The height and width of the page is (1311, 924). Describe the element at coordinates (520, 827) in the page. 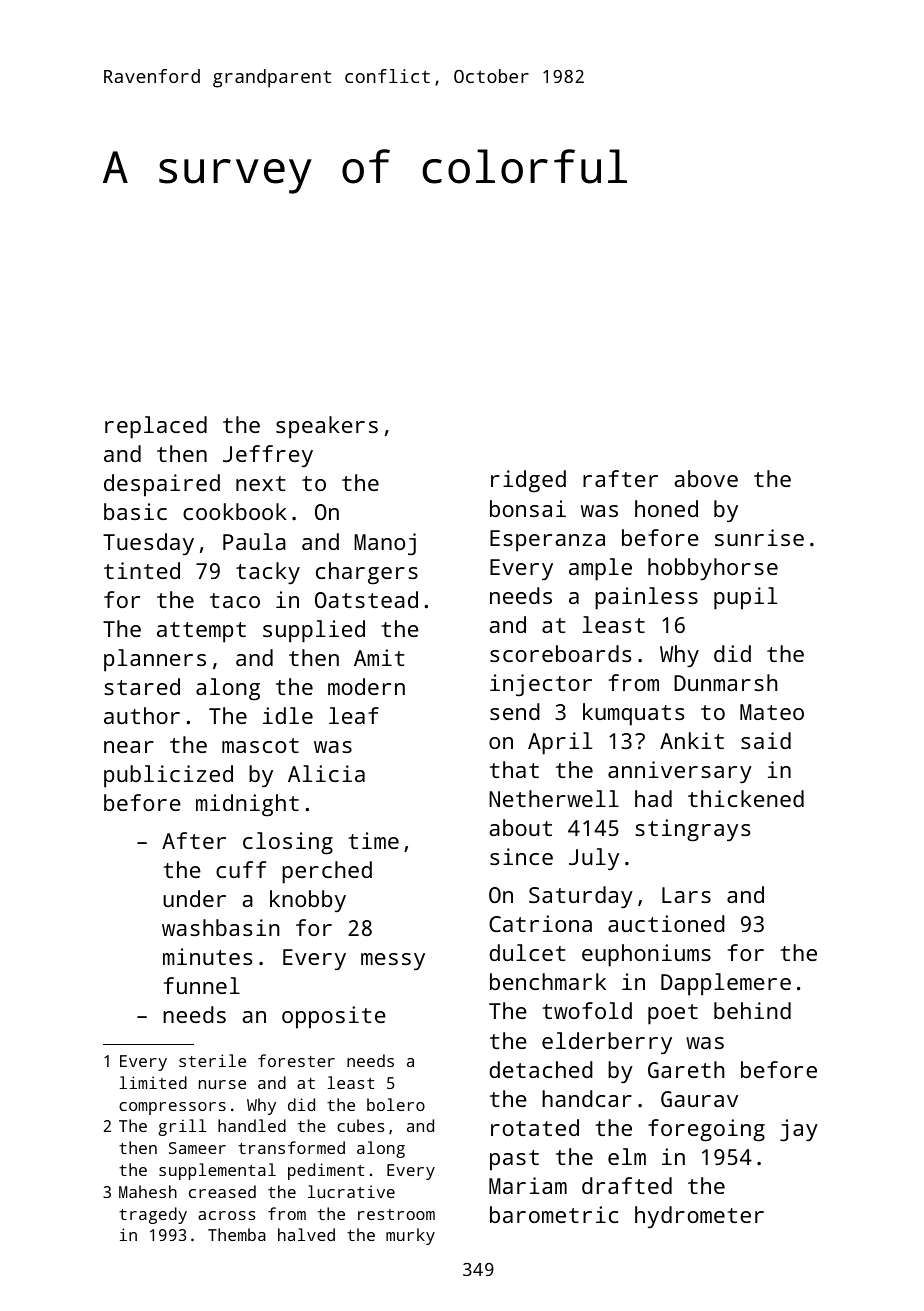

I see `about` at that location.
